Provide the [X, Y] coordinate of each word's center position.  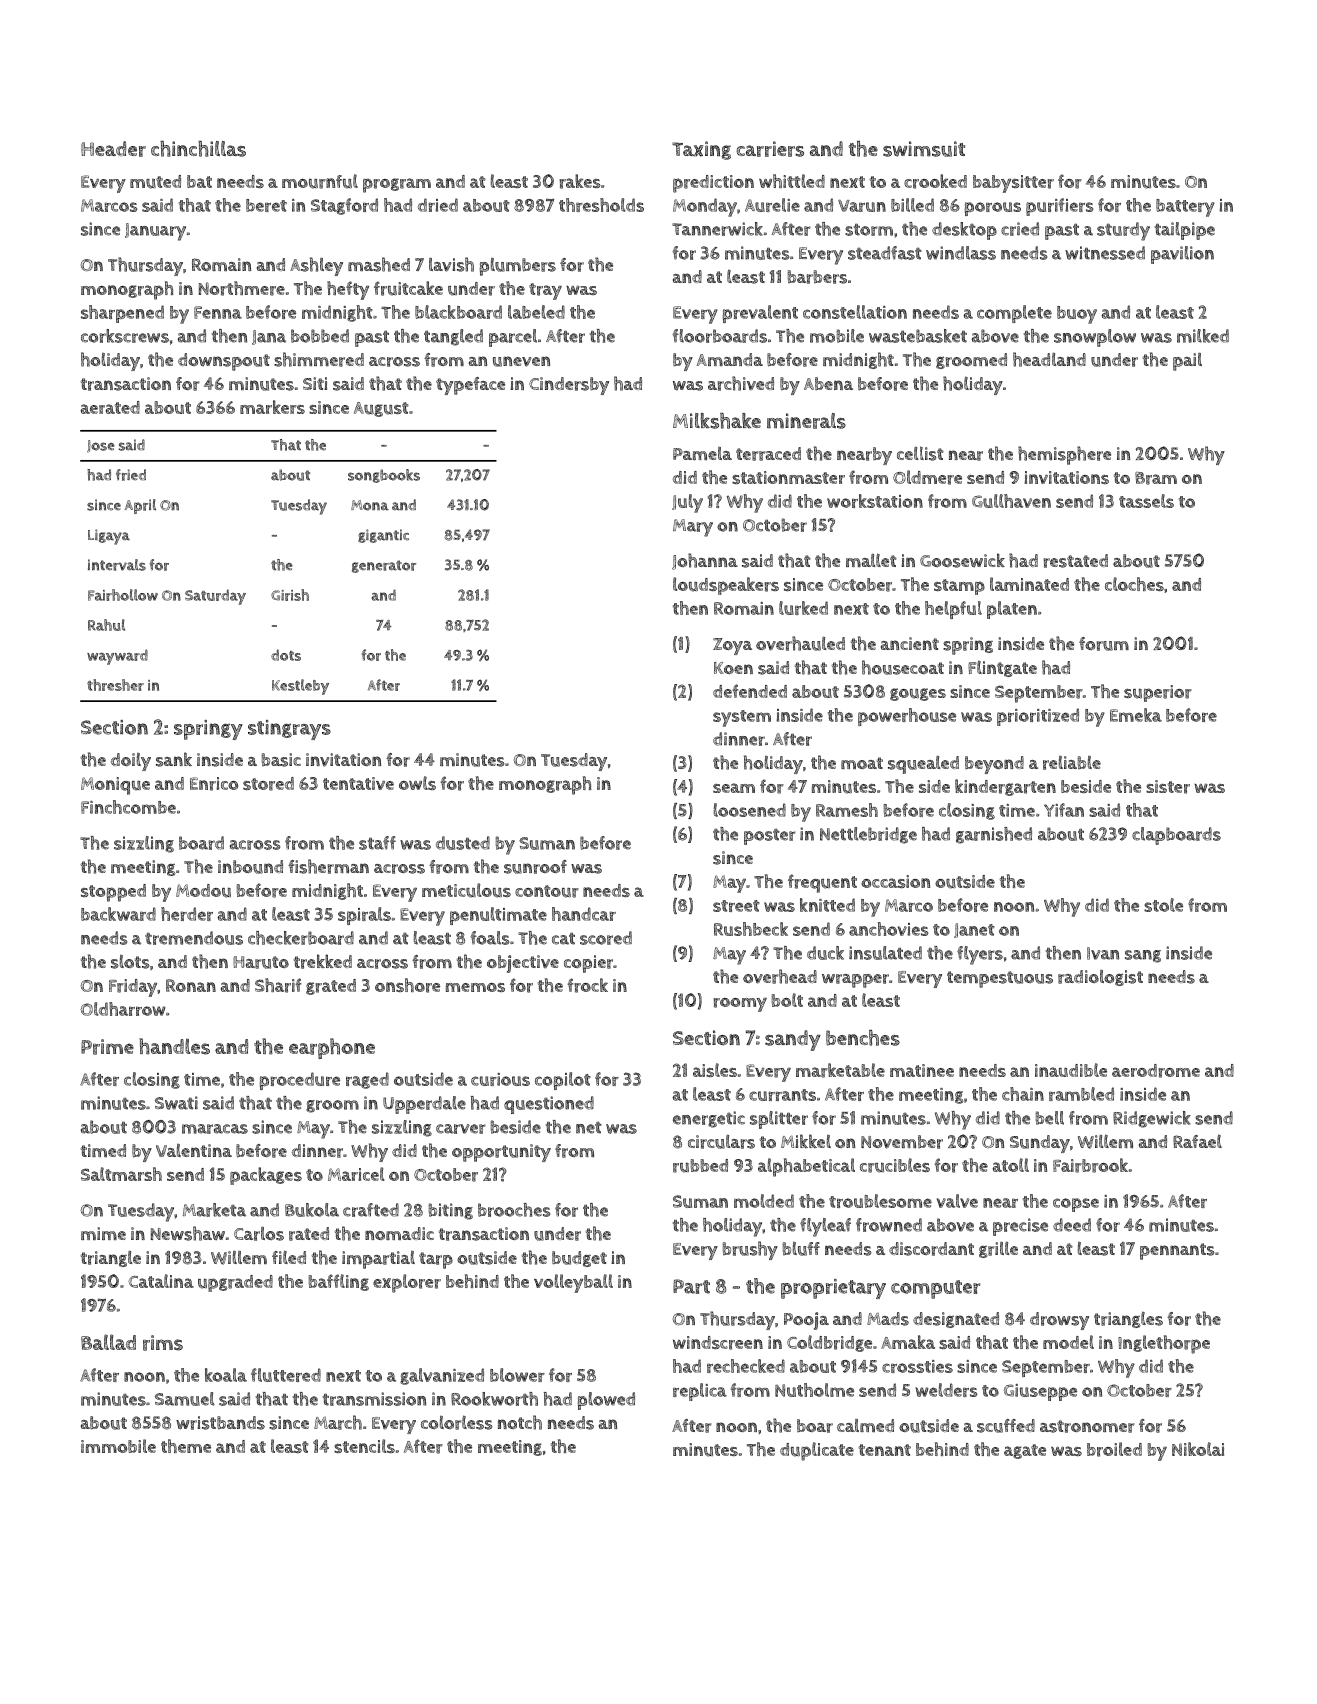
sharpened [122, 314]
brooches [514, 1210]
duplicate [817, 1451]
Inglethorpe [1164, 1344]
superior [1158, 693]
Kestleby [300, 687]
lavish [451, 264]
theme [186, 1446]
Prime [107, 1047]
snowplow [1095, 338]
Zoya [732, 646]
